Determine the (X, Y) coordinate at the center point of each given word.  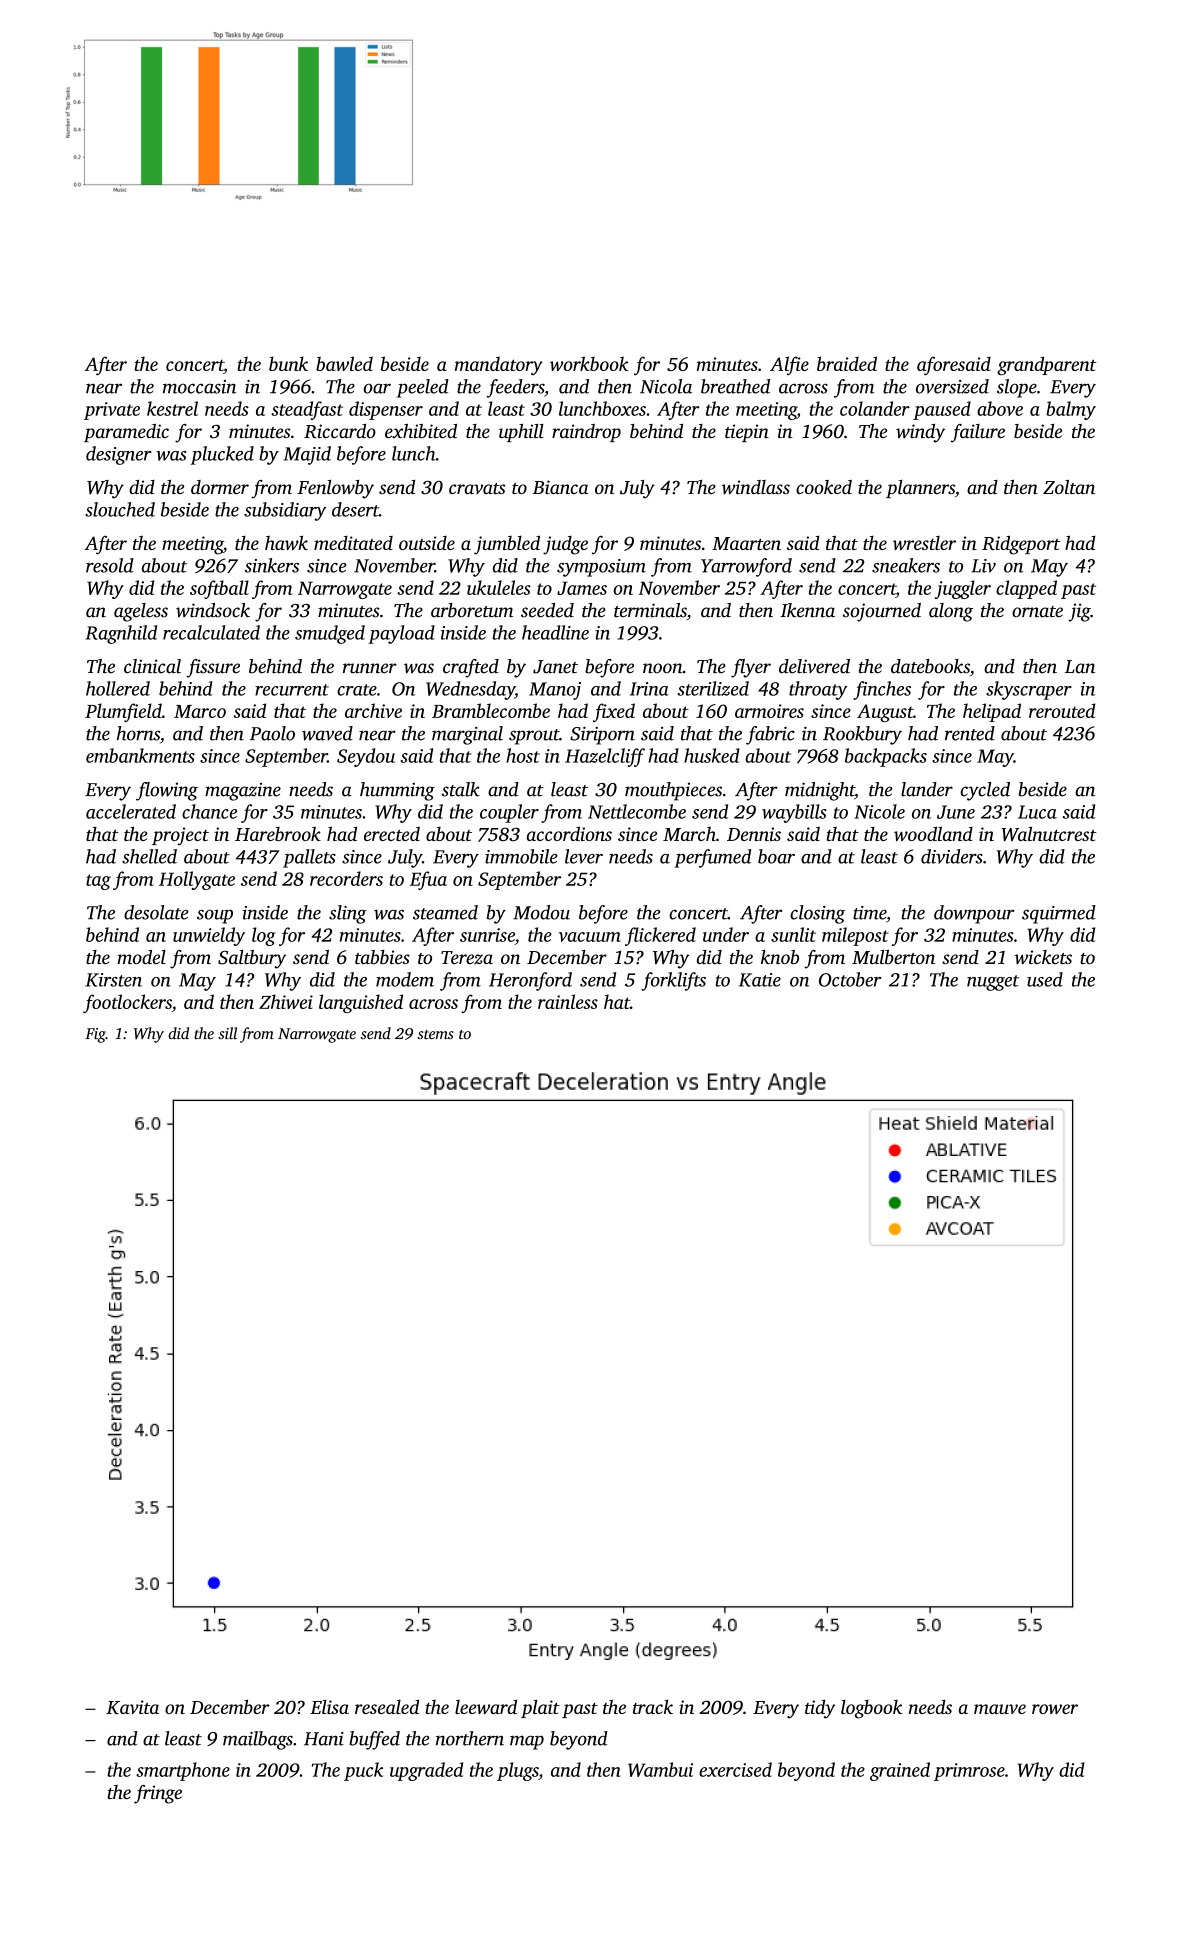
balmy (1071, 410)
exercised (735, 1769)
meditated (353, 543)
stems (435, 1034)
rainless (568, 1001)
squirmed (1059, 914)
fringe (158, 1794)
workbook (589, 363)
